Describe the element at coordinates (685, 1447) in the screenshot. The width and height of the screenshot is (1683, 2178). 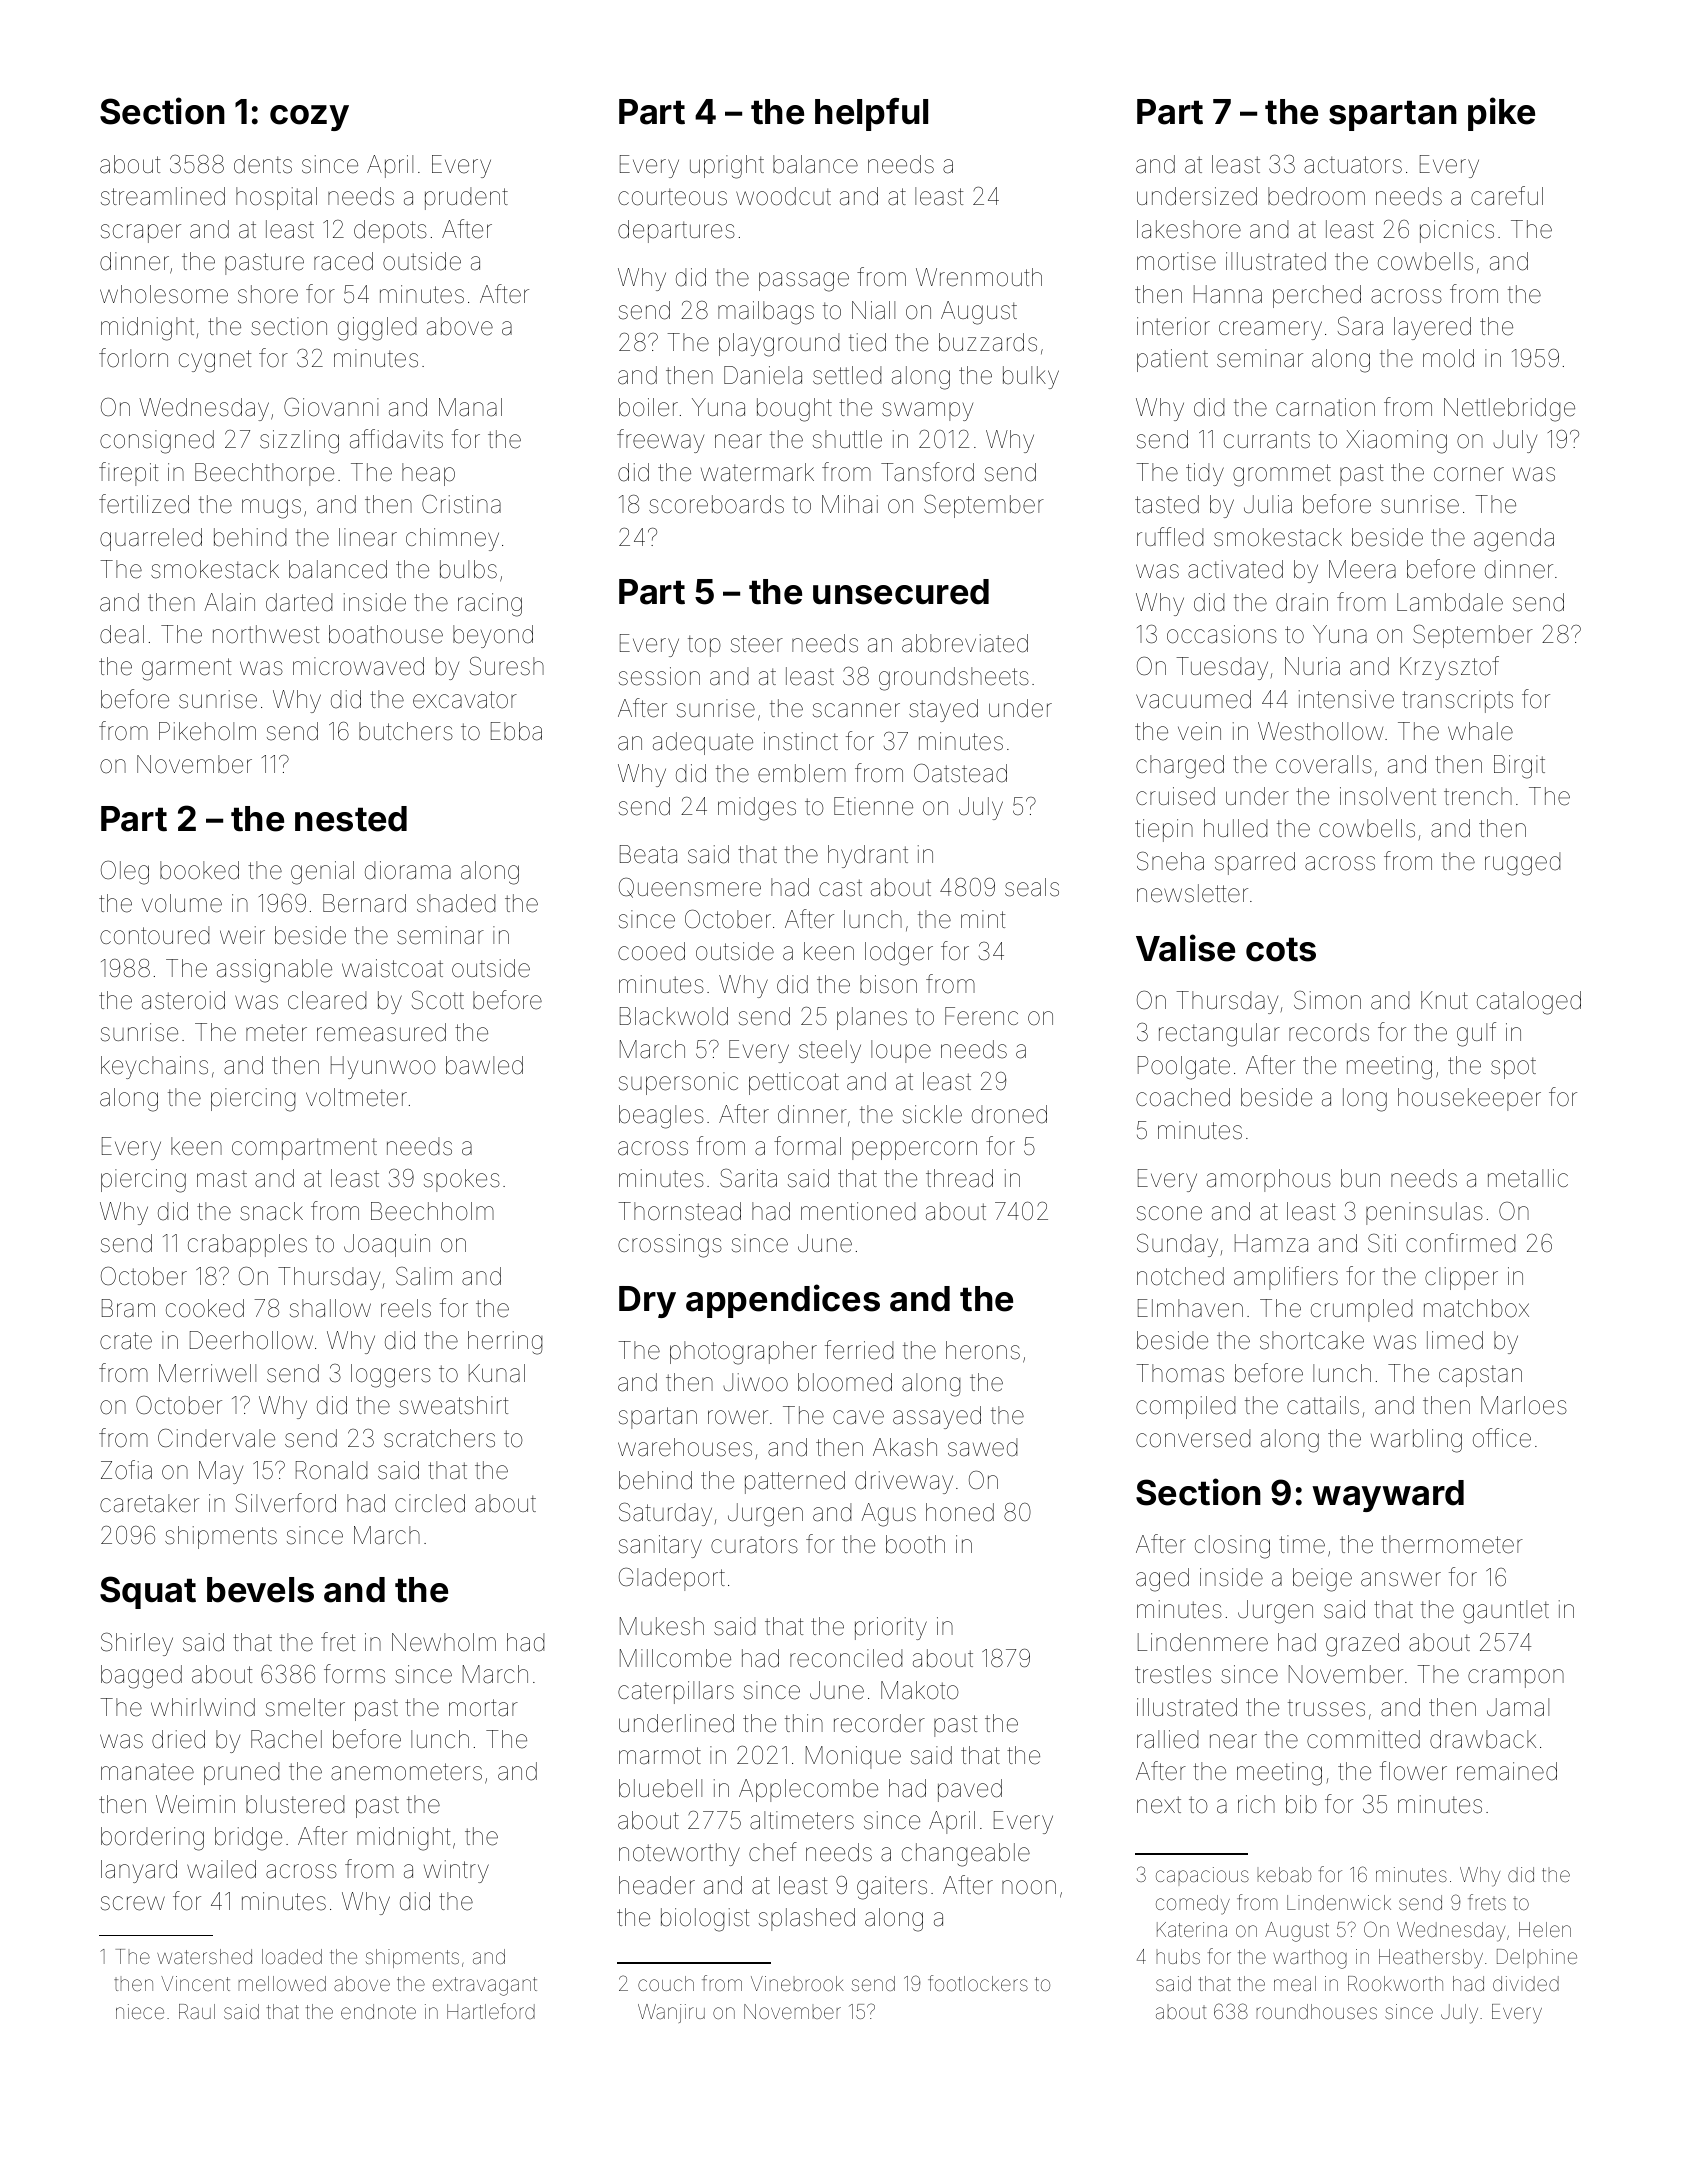
I see `warehouses` at that location.
